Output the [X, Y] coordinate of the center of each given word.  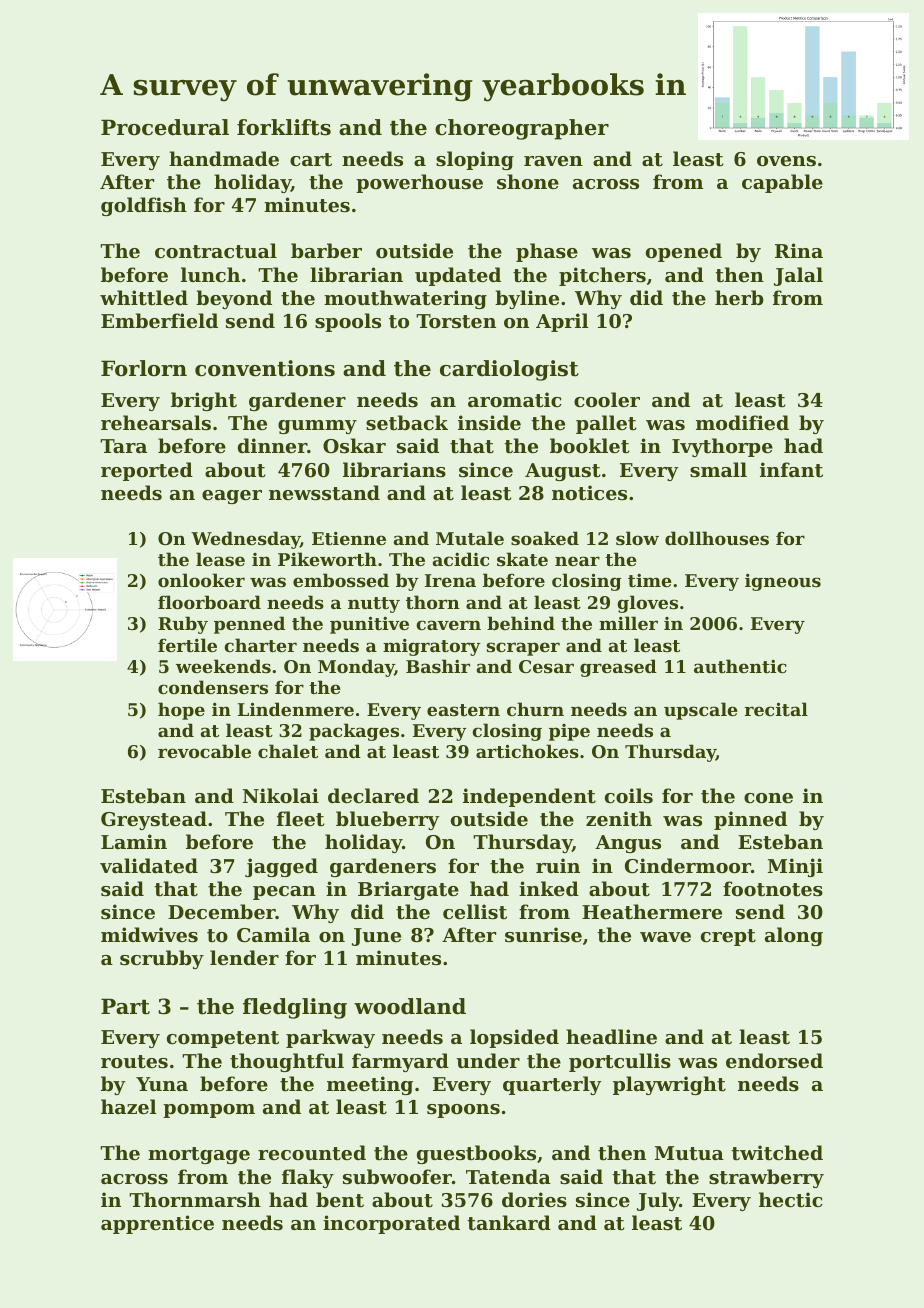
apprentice [157, 1224]
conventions [265, 368]
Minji [795, 867]
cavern [448, 625]
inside [489, 423]
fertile [187, 645]
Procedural [165, 127]
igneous [783, 582]
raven [553, 161]
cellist [475, 912]
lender [244, 957]
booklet [590, 446]
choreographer [522, 129]
